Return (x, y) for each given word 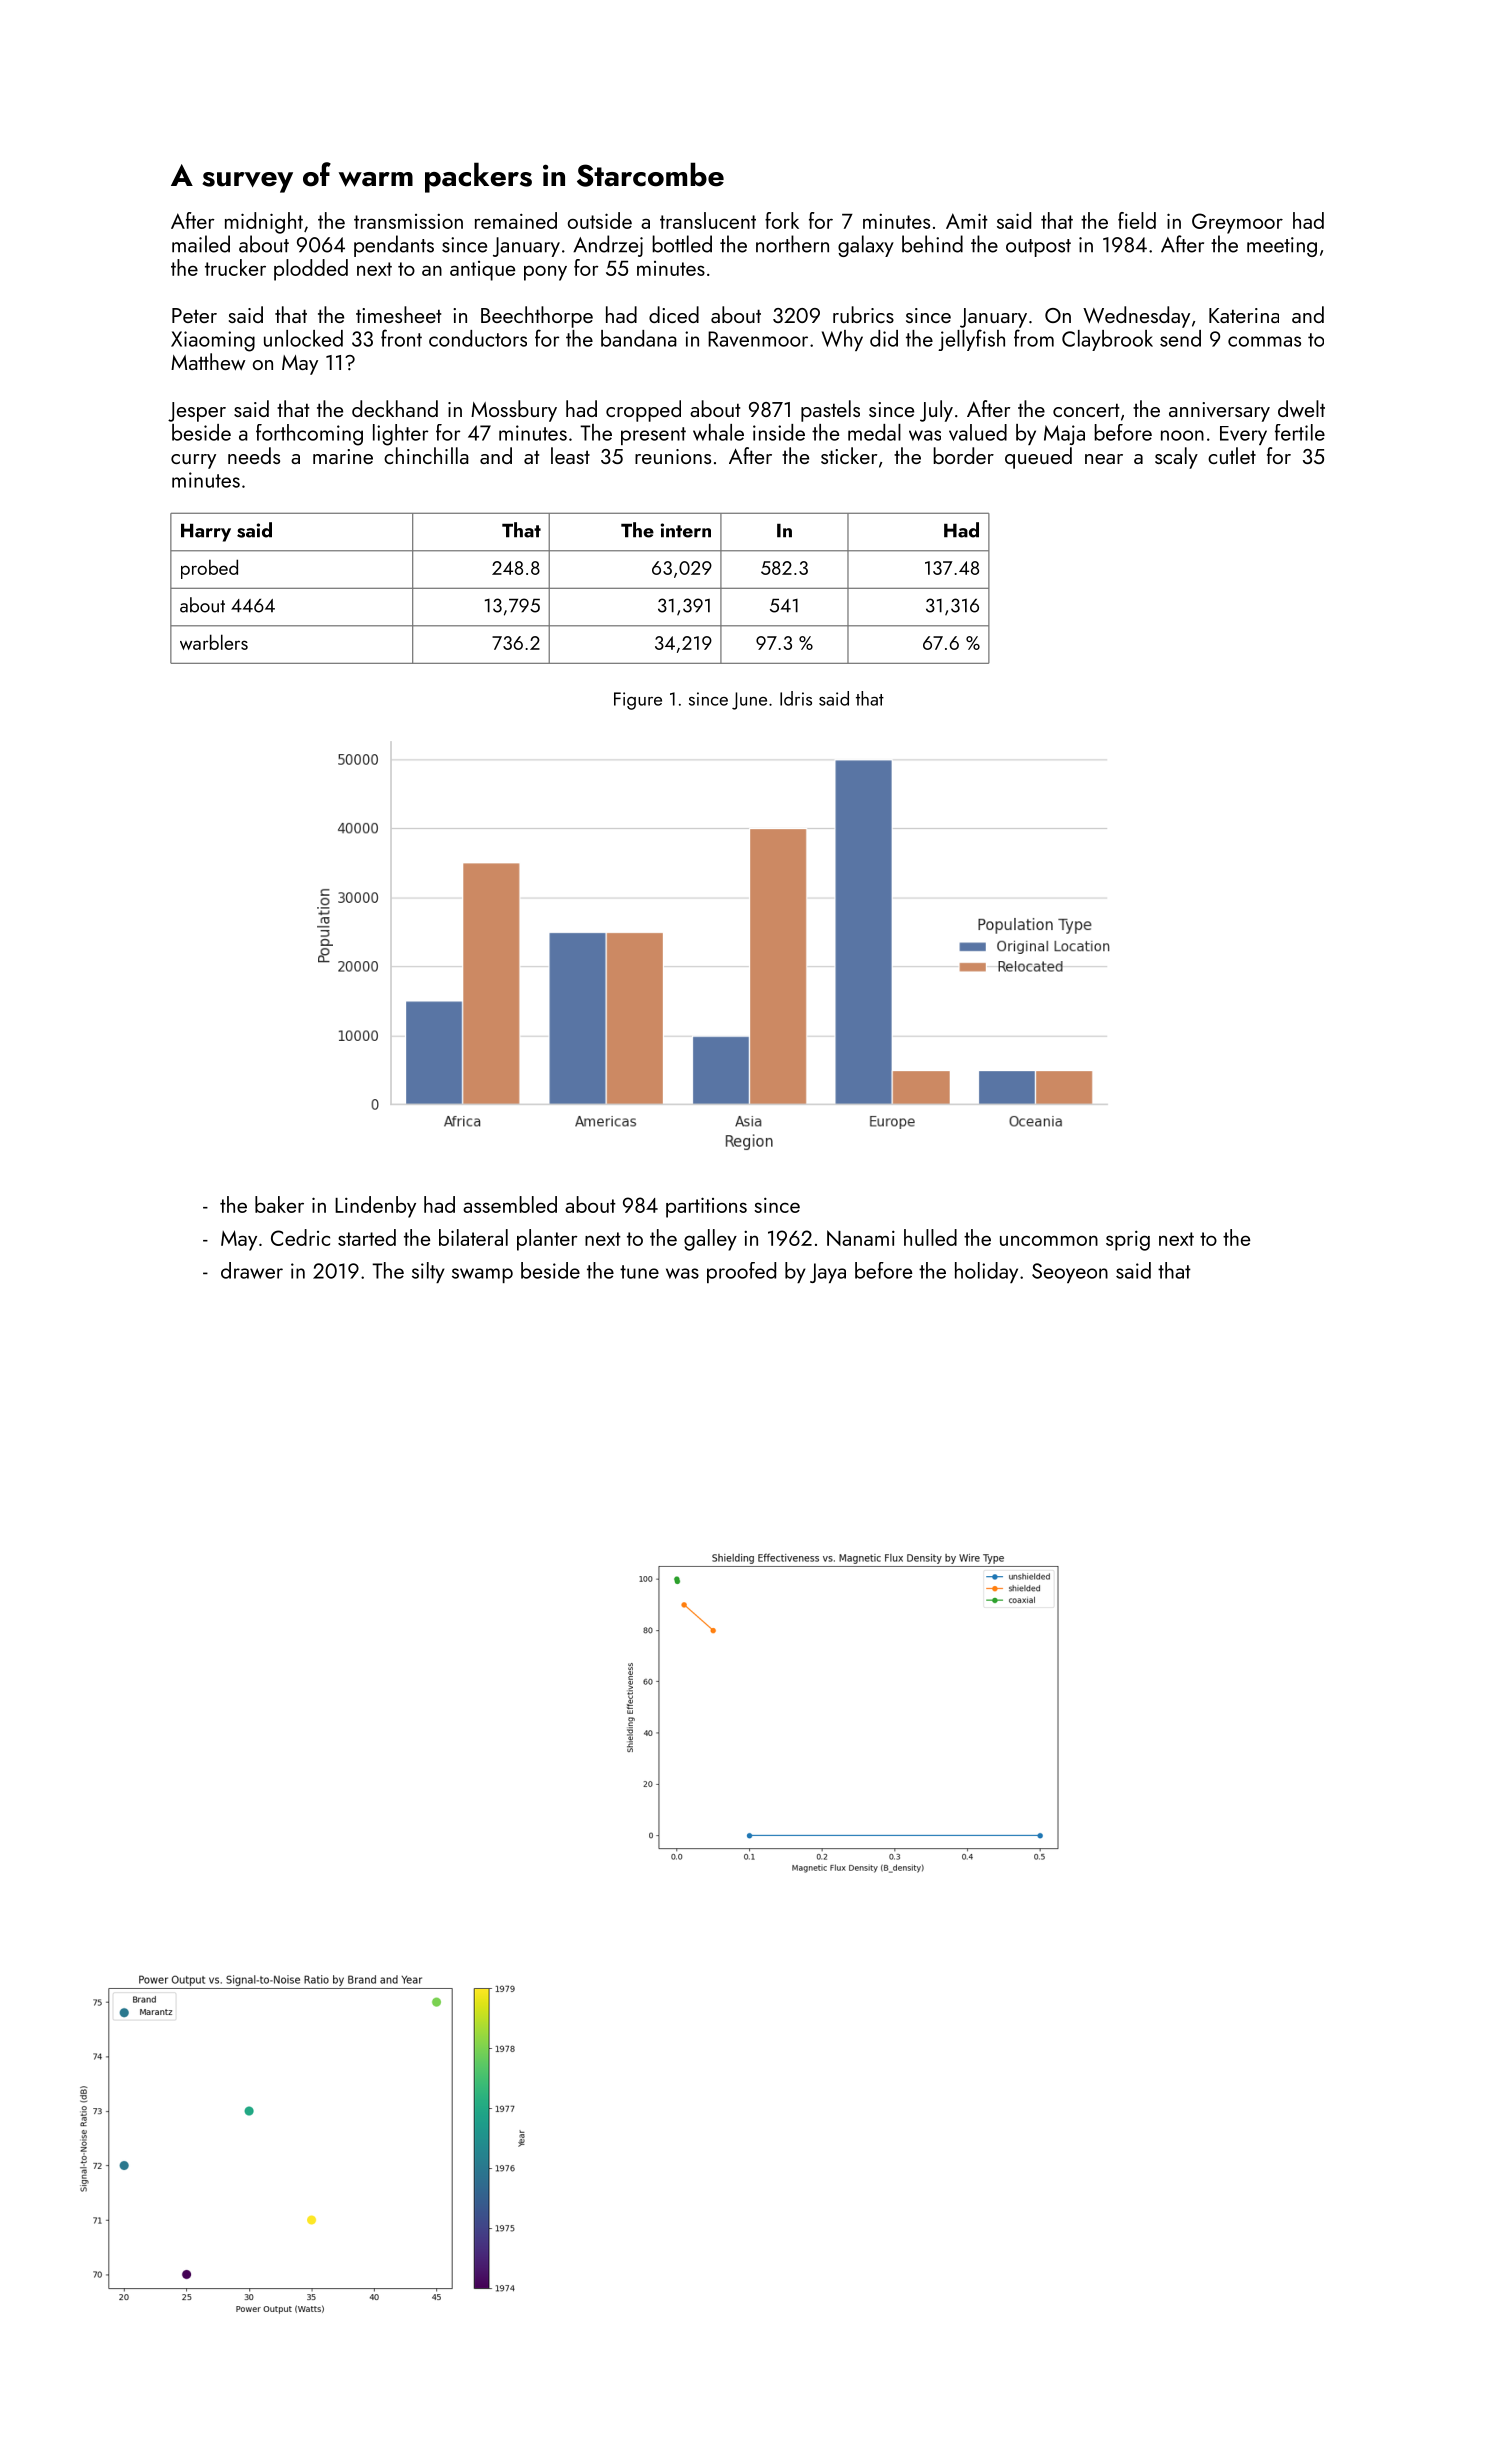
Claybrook (1107, 340)
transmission (408, 221)
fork (782, 220)
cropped (643, 411)
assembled (510, 1204)
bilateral (473, 1237)
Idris (796, 698)
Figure (638, 701)
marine (343, 456)
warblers (214, 642)
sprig (1128, 1240)
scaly (1176, 458)
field (1137, 220)
